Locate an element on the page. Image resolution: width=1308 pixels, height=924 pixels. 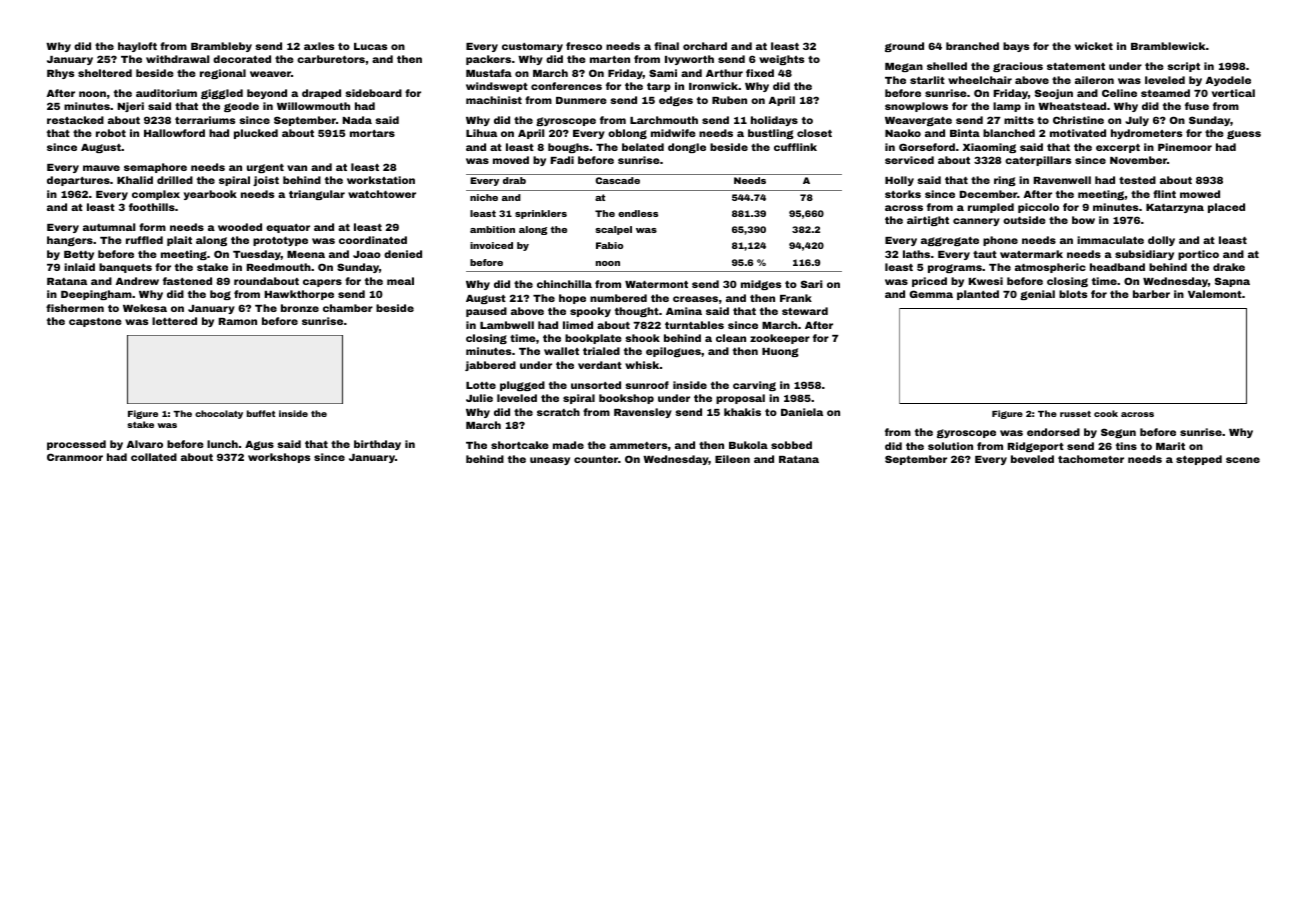
Huong is located at coordinates (780, 352).
